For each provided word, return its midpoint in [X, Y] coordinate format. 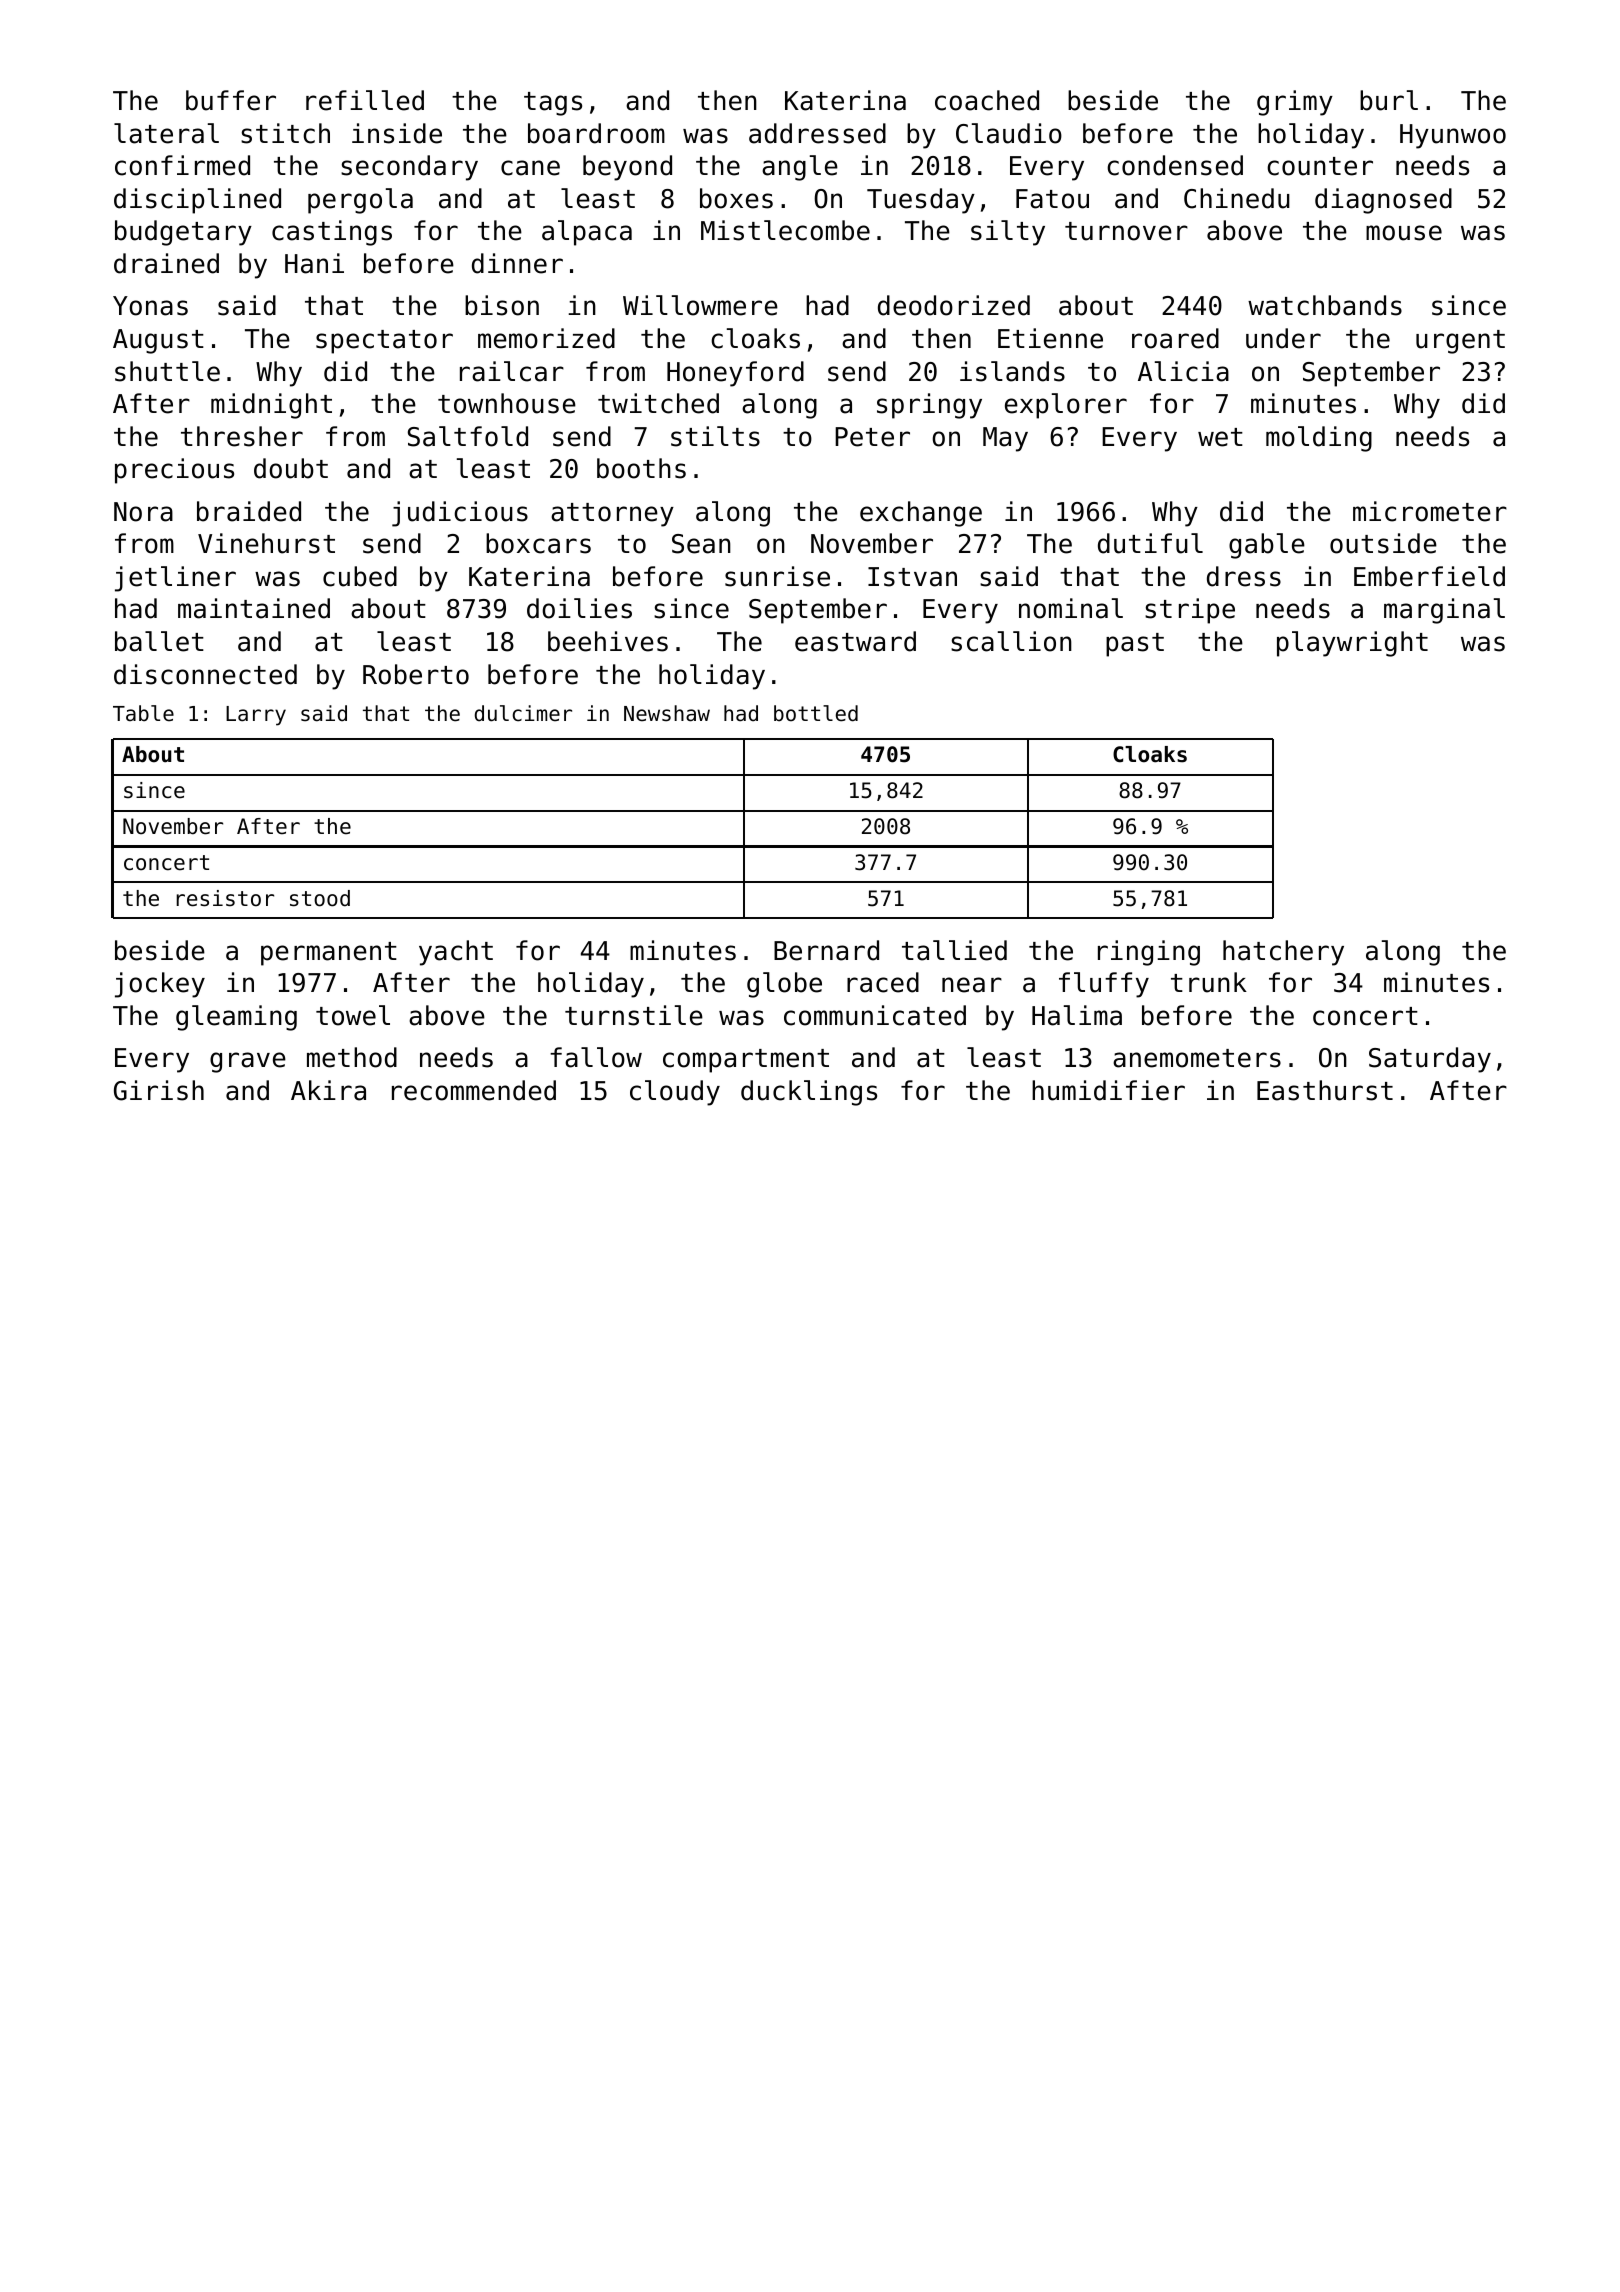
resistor [225, 898]
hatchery [1283, 953]
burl [1389, 100]
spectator [384, 342]
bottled [816, 713]
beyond [627, 168]
